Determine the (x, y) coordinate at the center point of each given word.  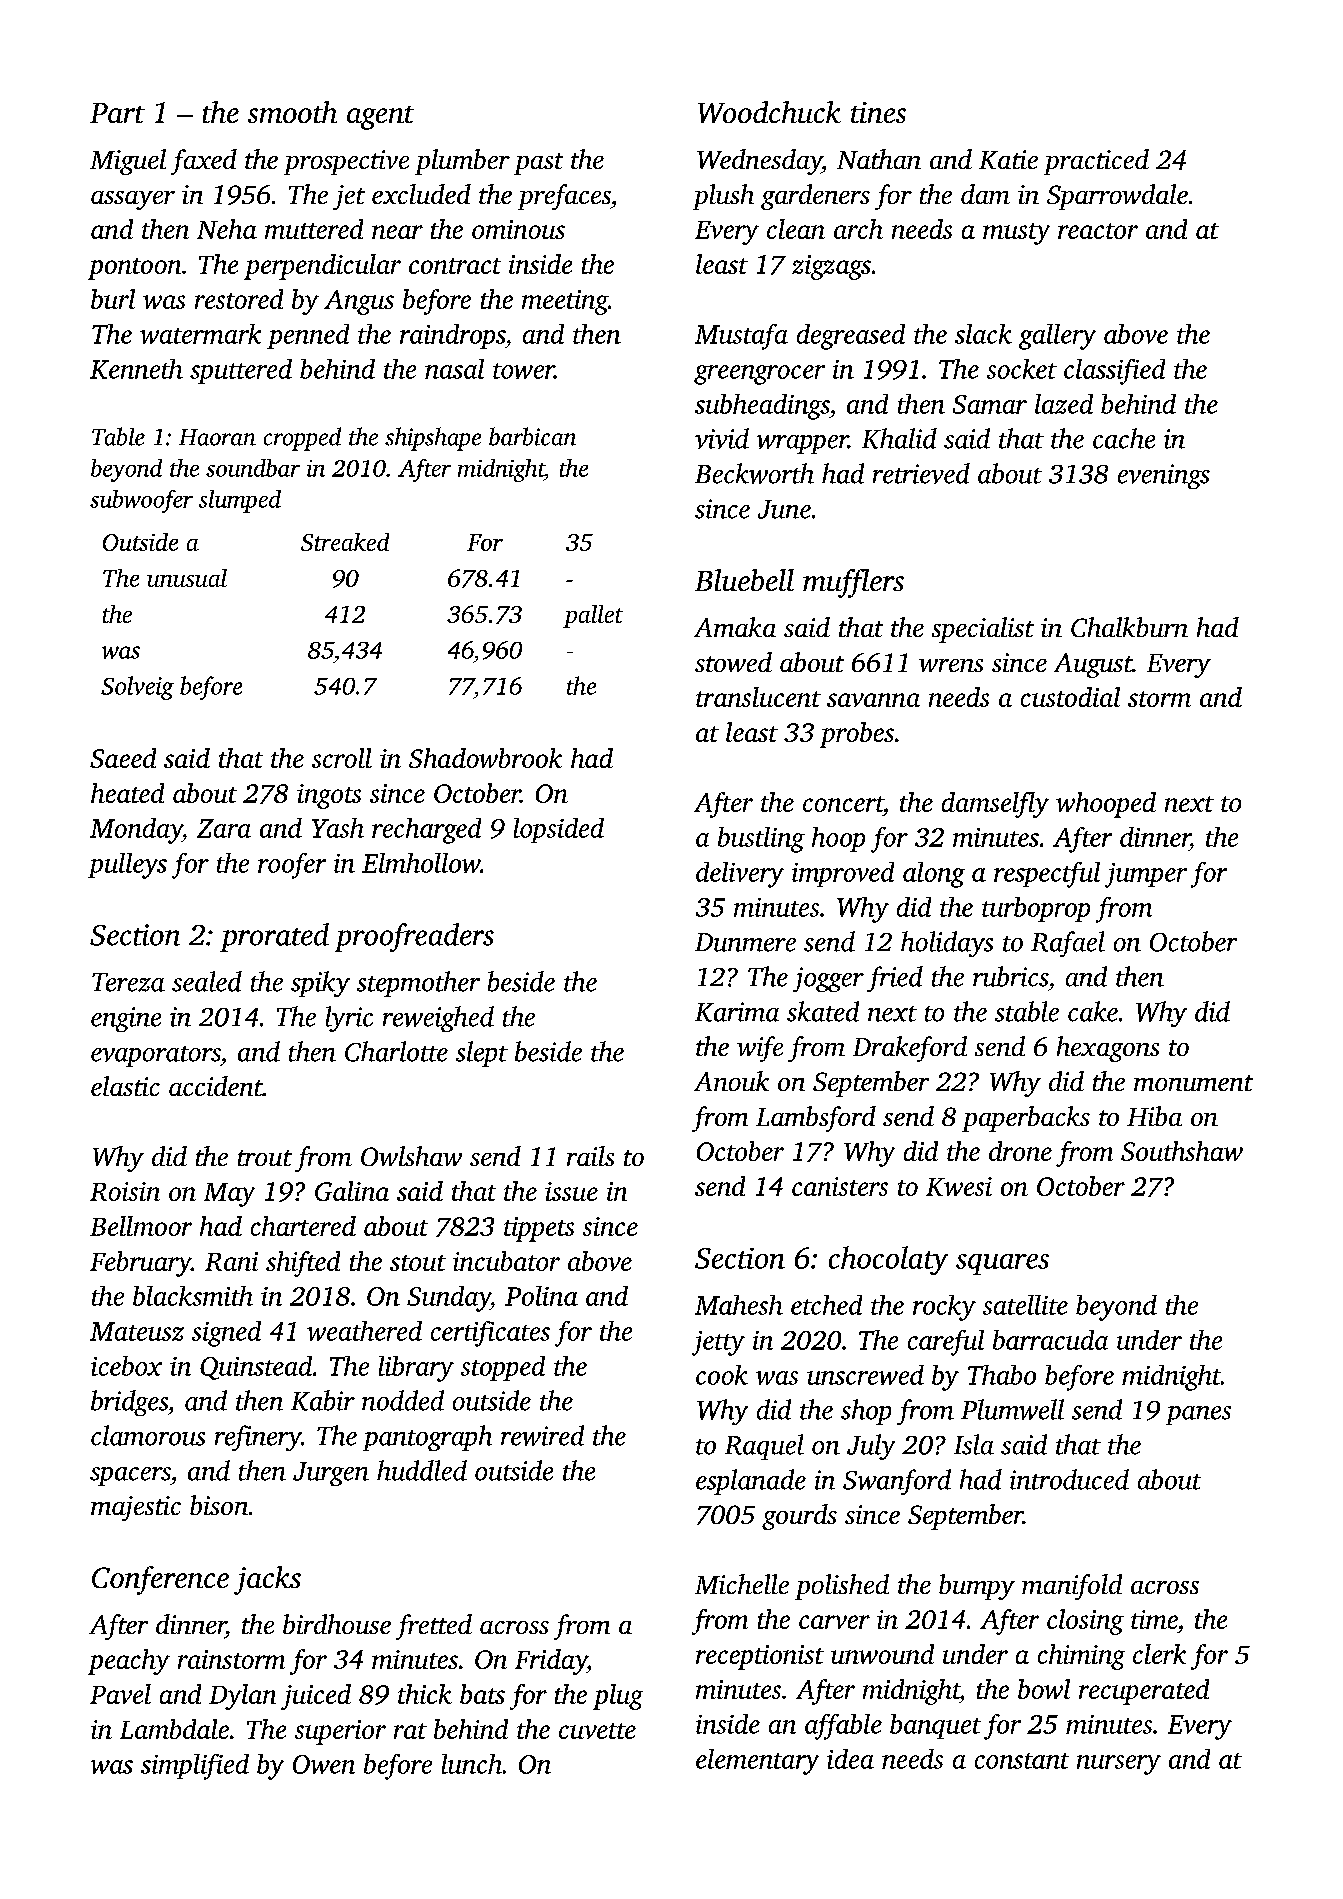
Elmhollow (421, 863)
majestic (136, 1508)
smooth (292, 112)
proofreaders (414, 937)
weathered (364, 1331)
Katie (1008, 159)
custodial (1070, 697)
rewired (542, 1435)
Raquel (764, 1447)
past (538, 164)
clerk (1159, 1654)
